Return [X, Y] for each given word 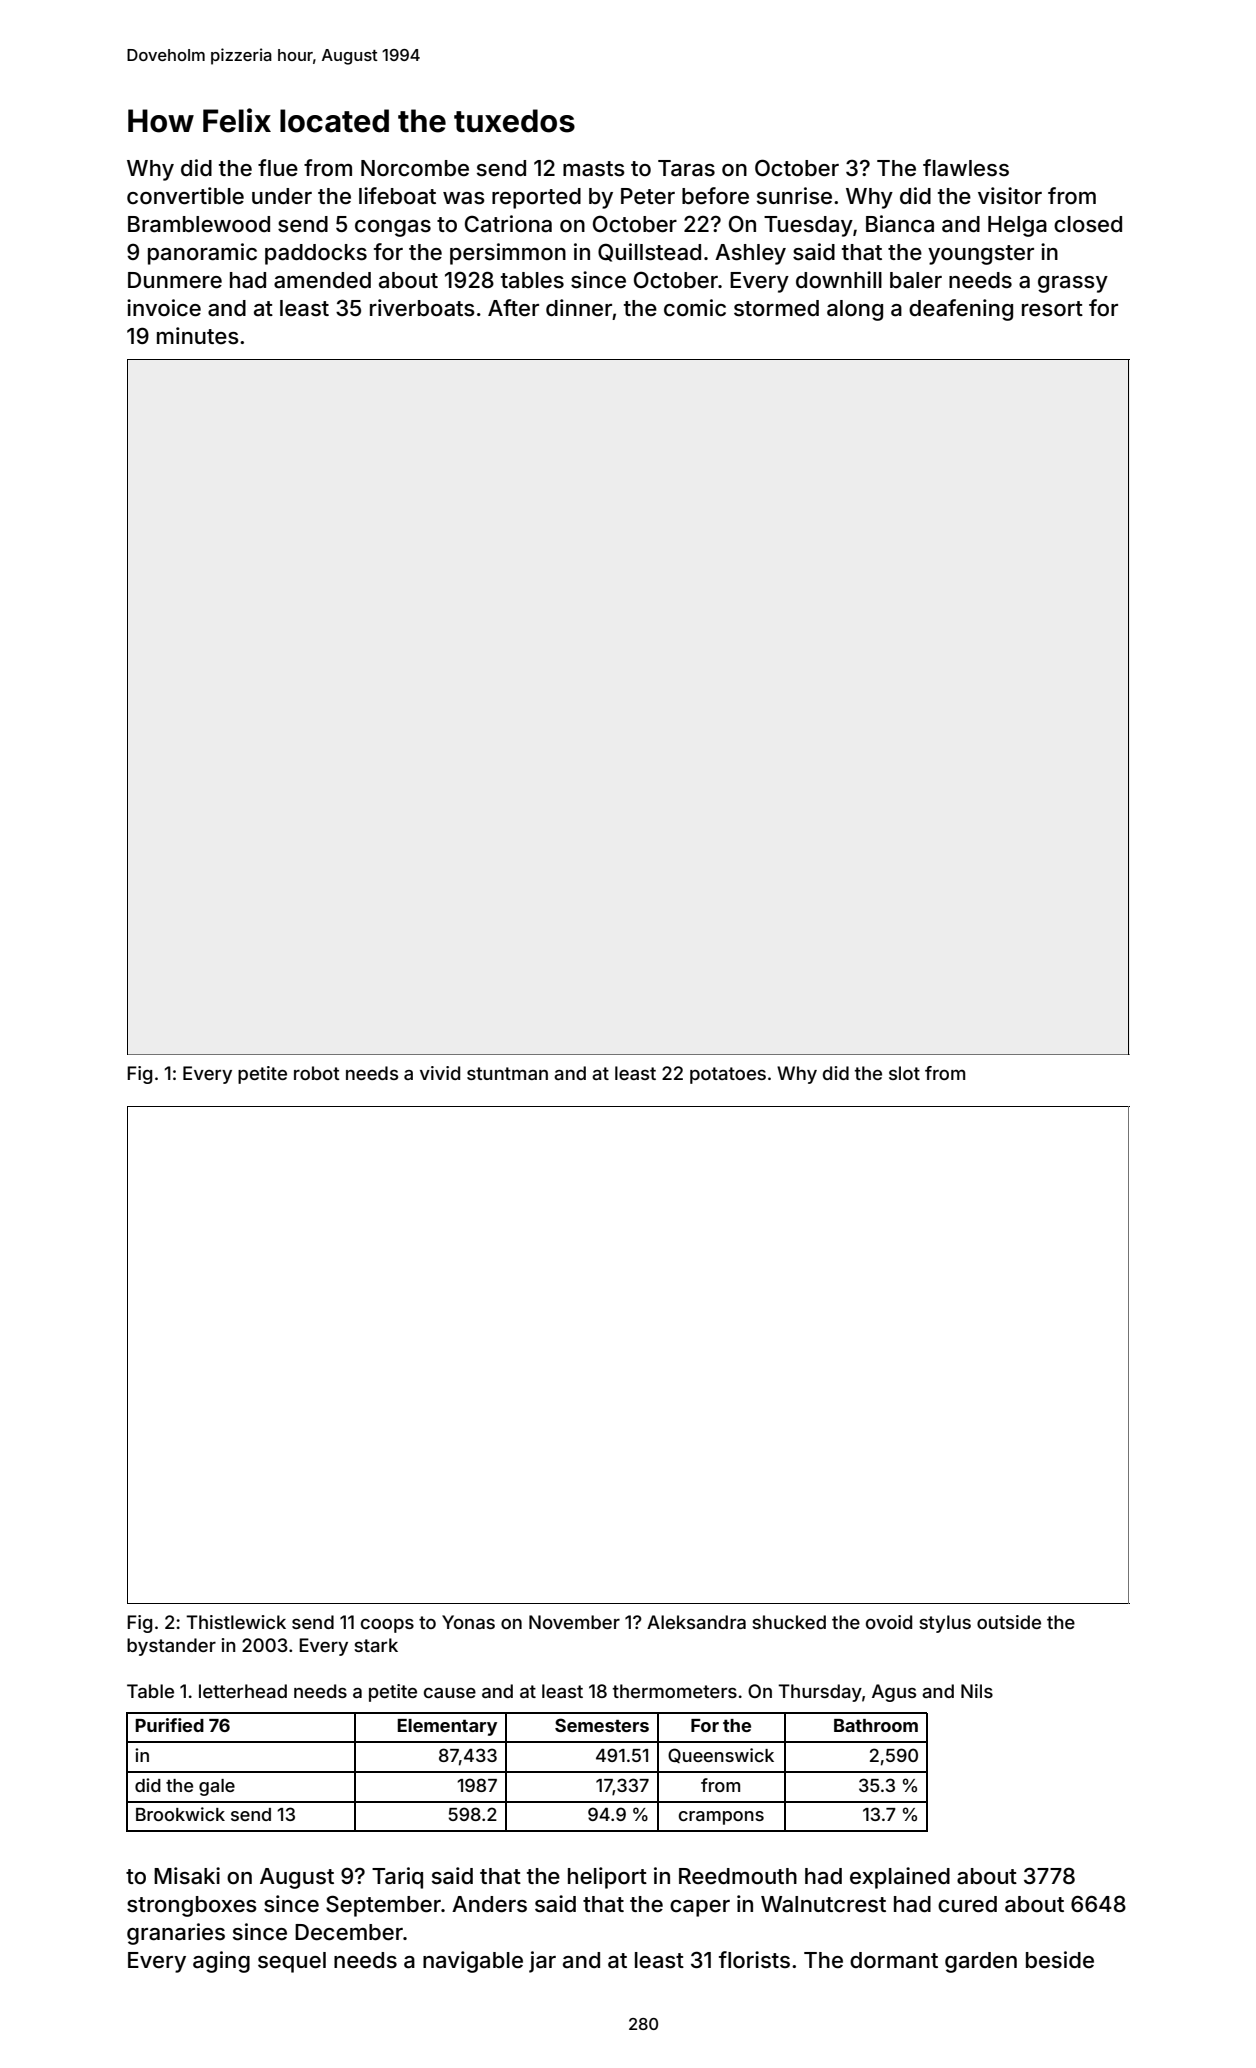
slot [904, 1073]
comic [695, 308]
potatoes [728, 1075]
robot [317, 1073]
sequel [292, 1962]
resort [1052, 309]
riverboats [422, 308]
